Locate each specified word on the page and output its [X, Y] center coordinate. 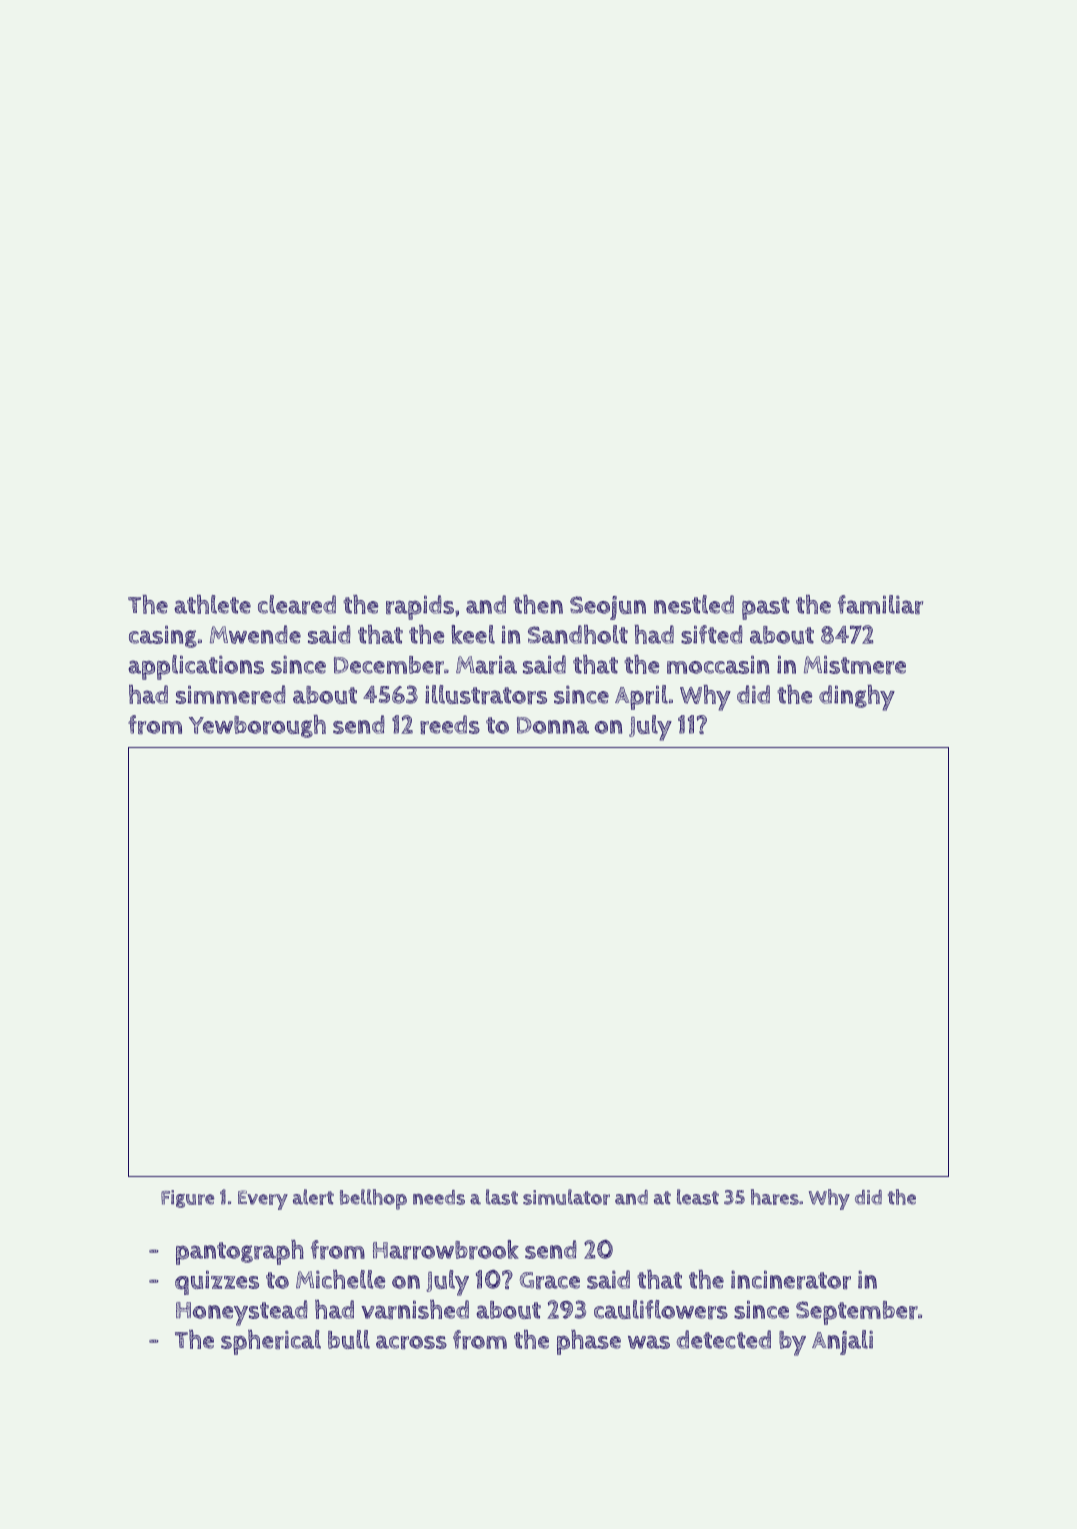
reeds [450, 724]
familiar [880, 604]
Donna [553, 725]
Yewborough [257, 726]
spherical [271, 1342]
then [538, 604]
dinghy [857, 698]
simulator [566, 1197]
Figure [187, 1199]
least [698, 1197]
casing [163, 636]
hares [775, 1197]
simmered [231, 694]
